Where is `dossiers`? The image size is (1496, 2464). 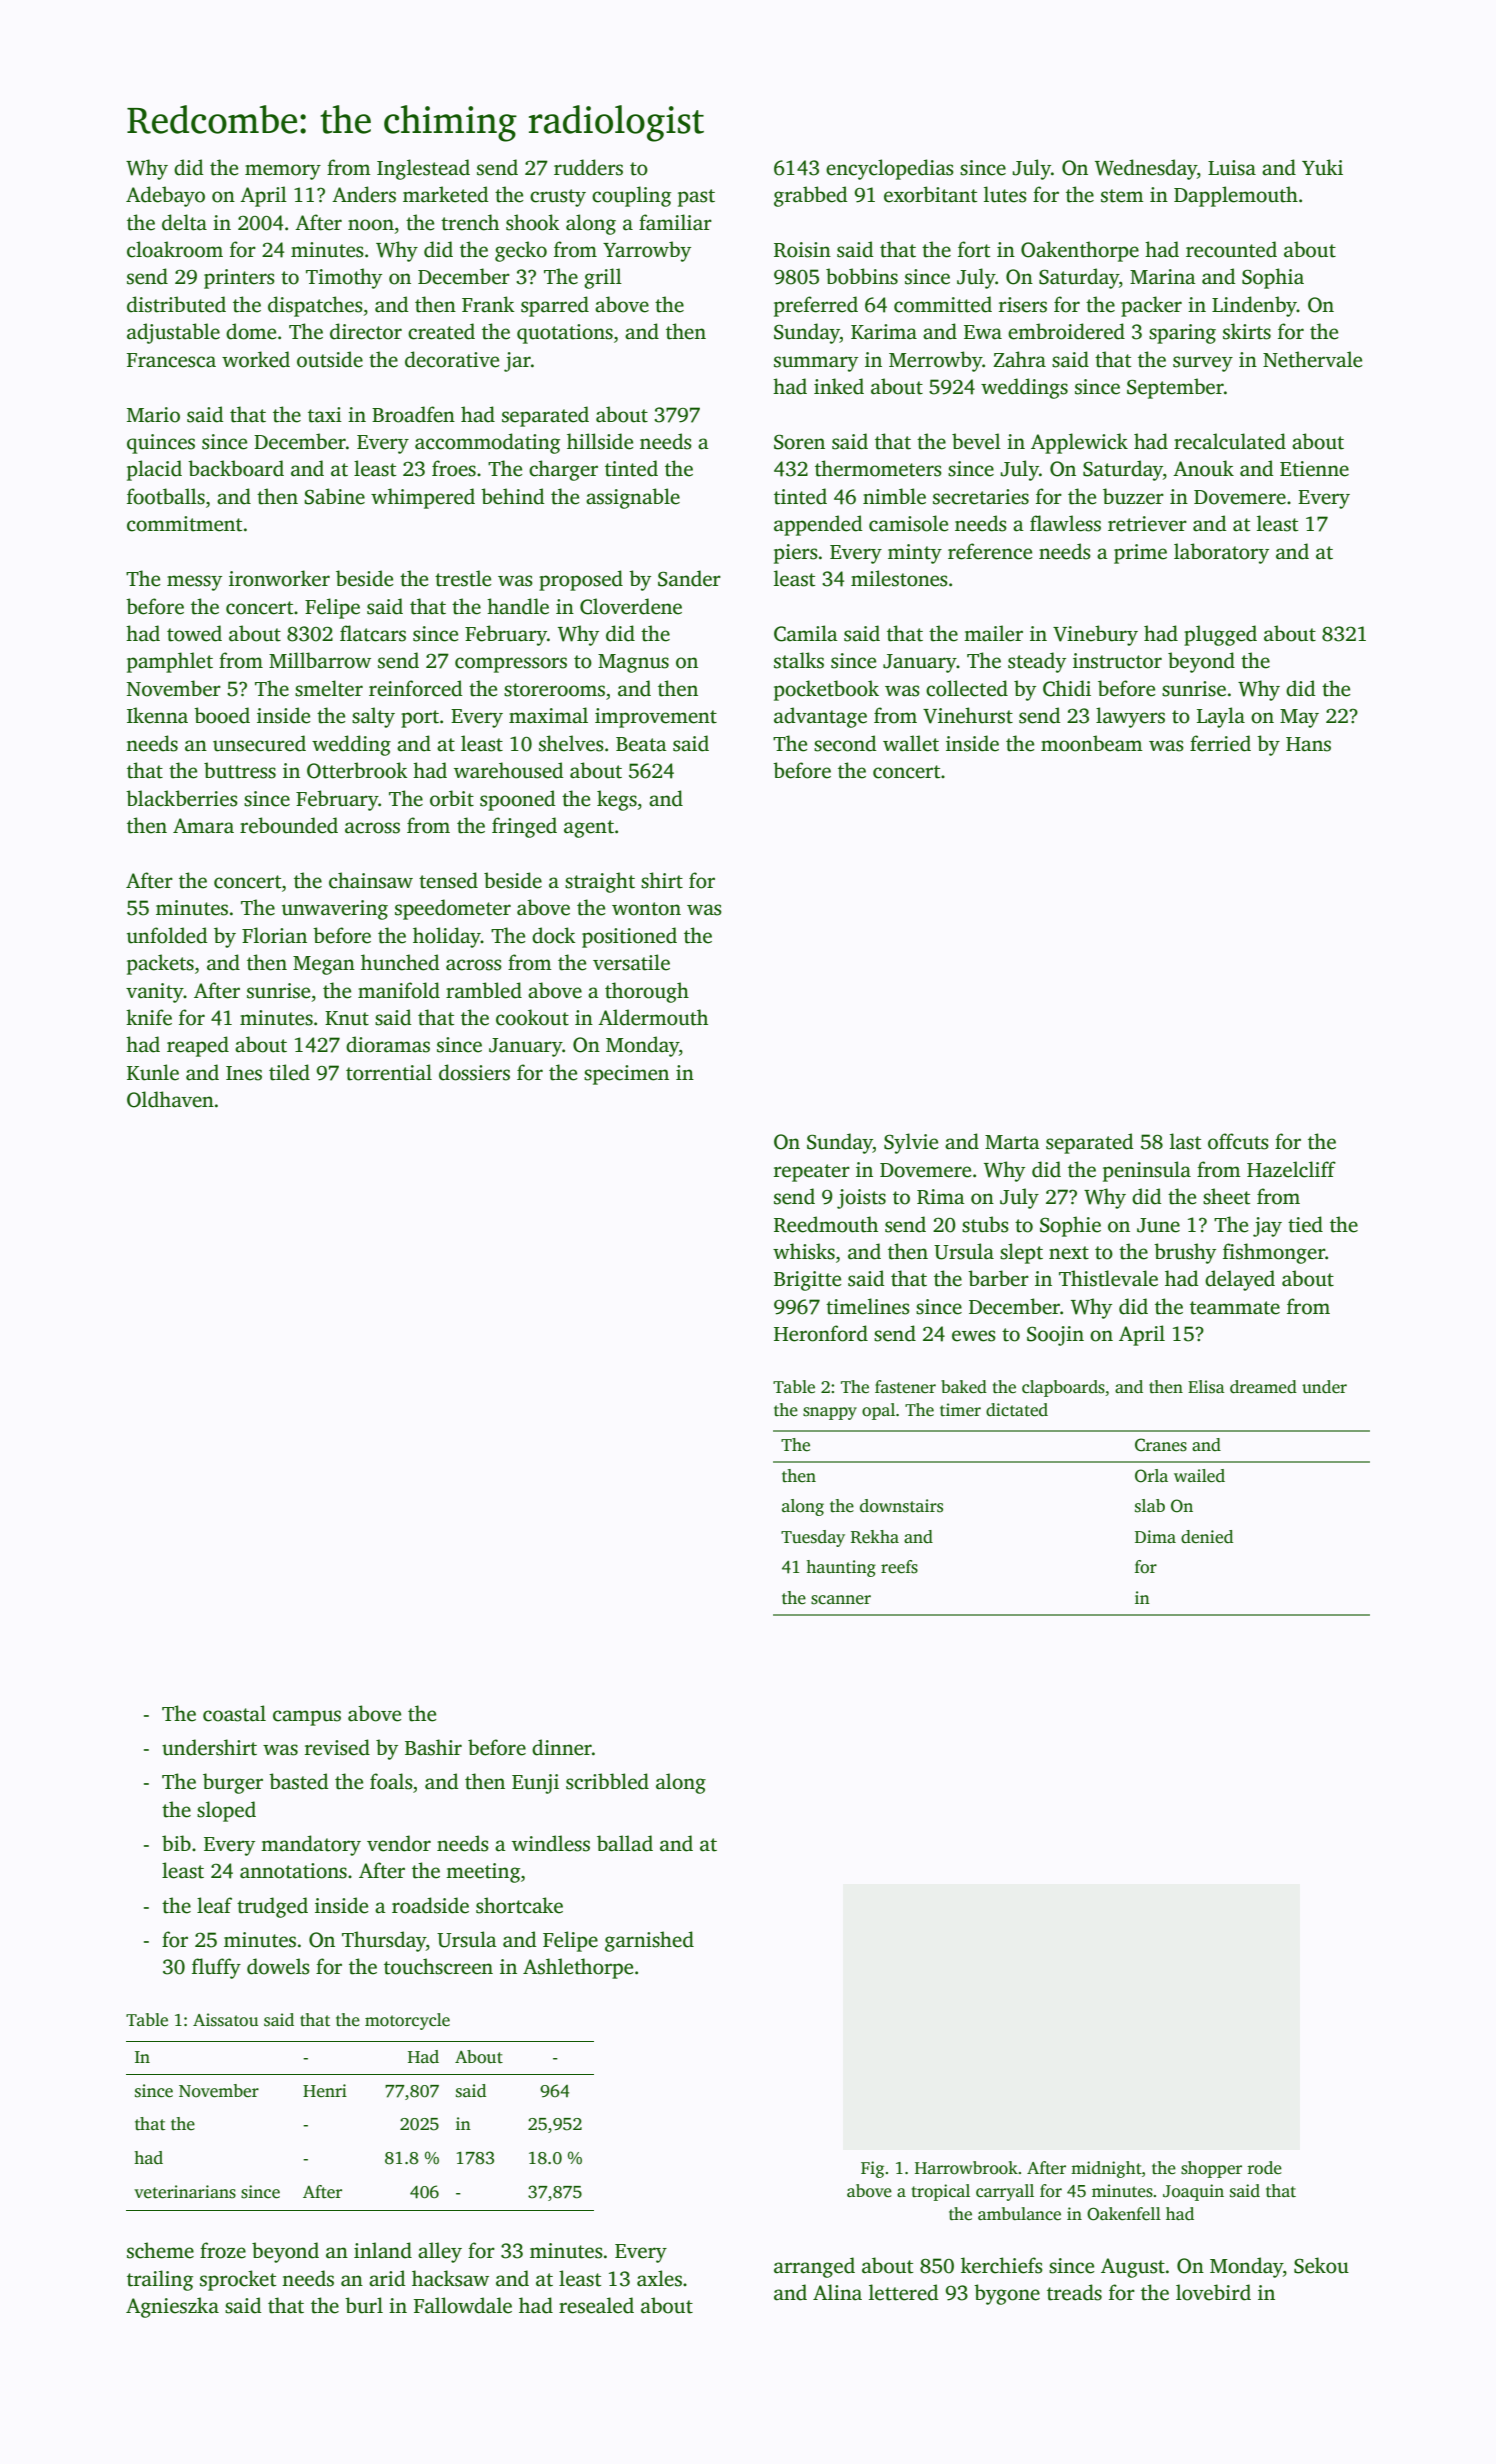
dossiers is located at coordinates (474, 1072).
